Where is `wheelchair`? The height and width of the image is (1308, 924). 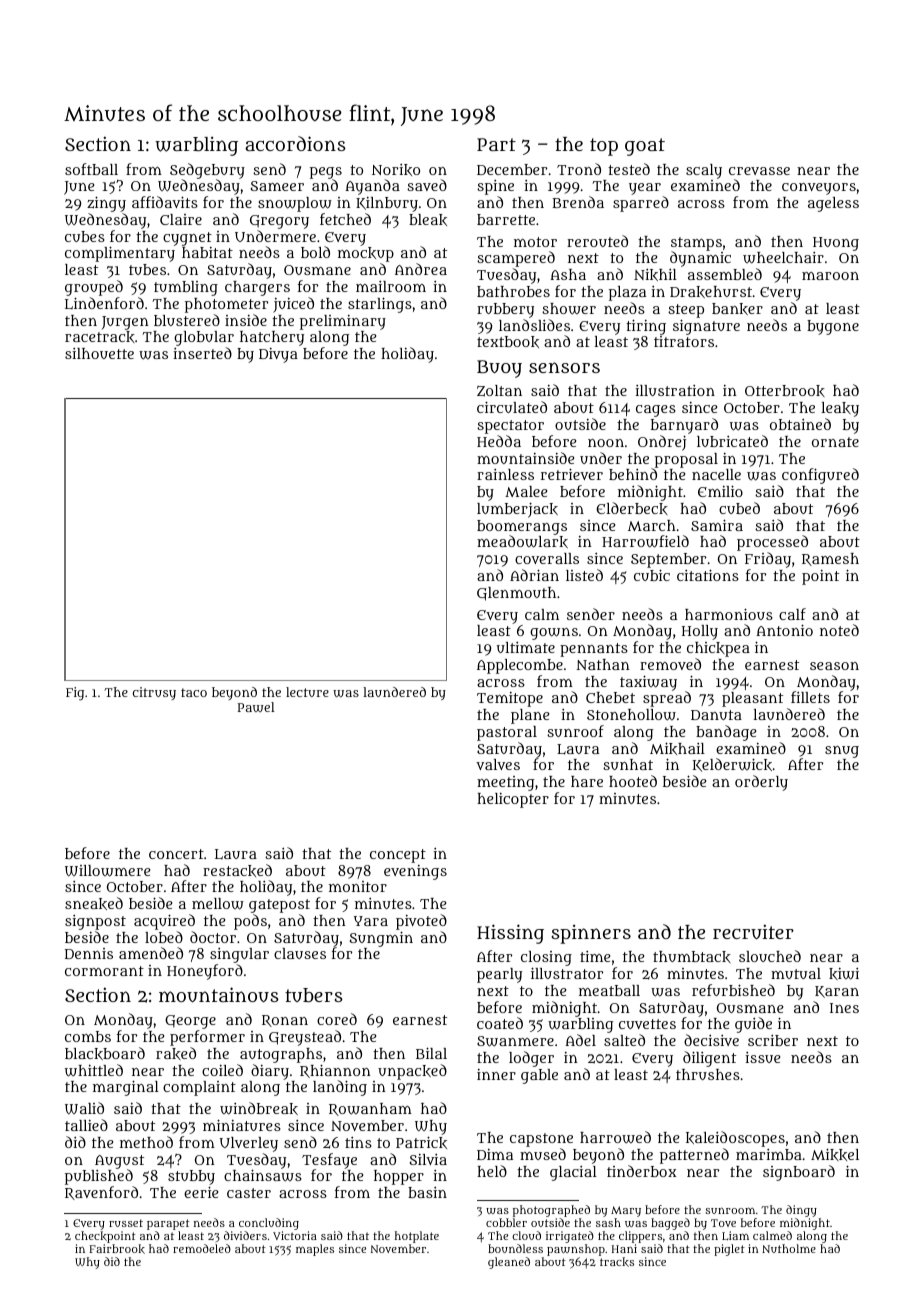 wheelchair is located at coordinates (783, 258).
